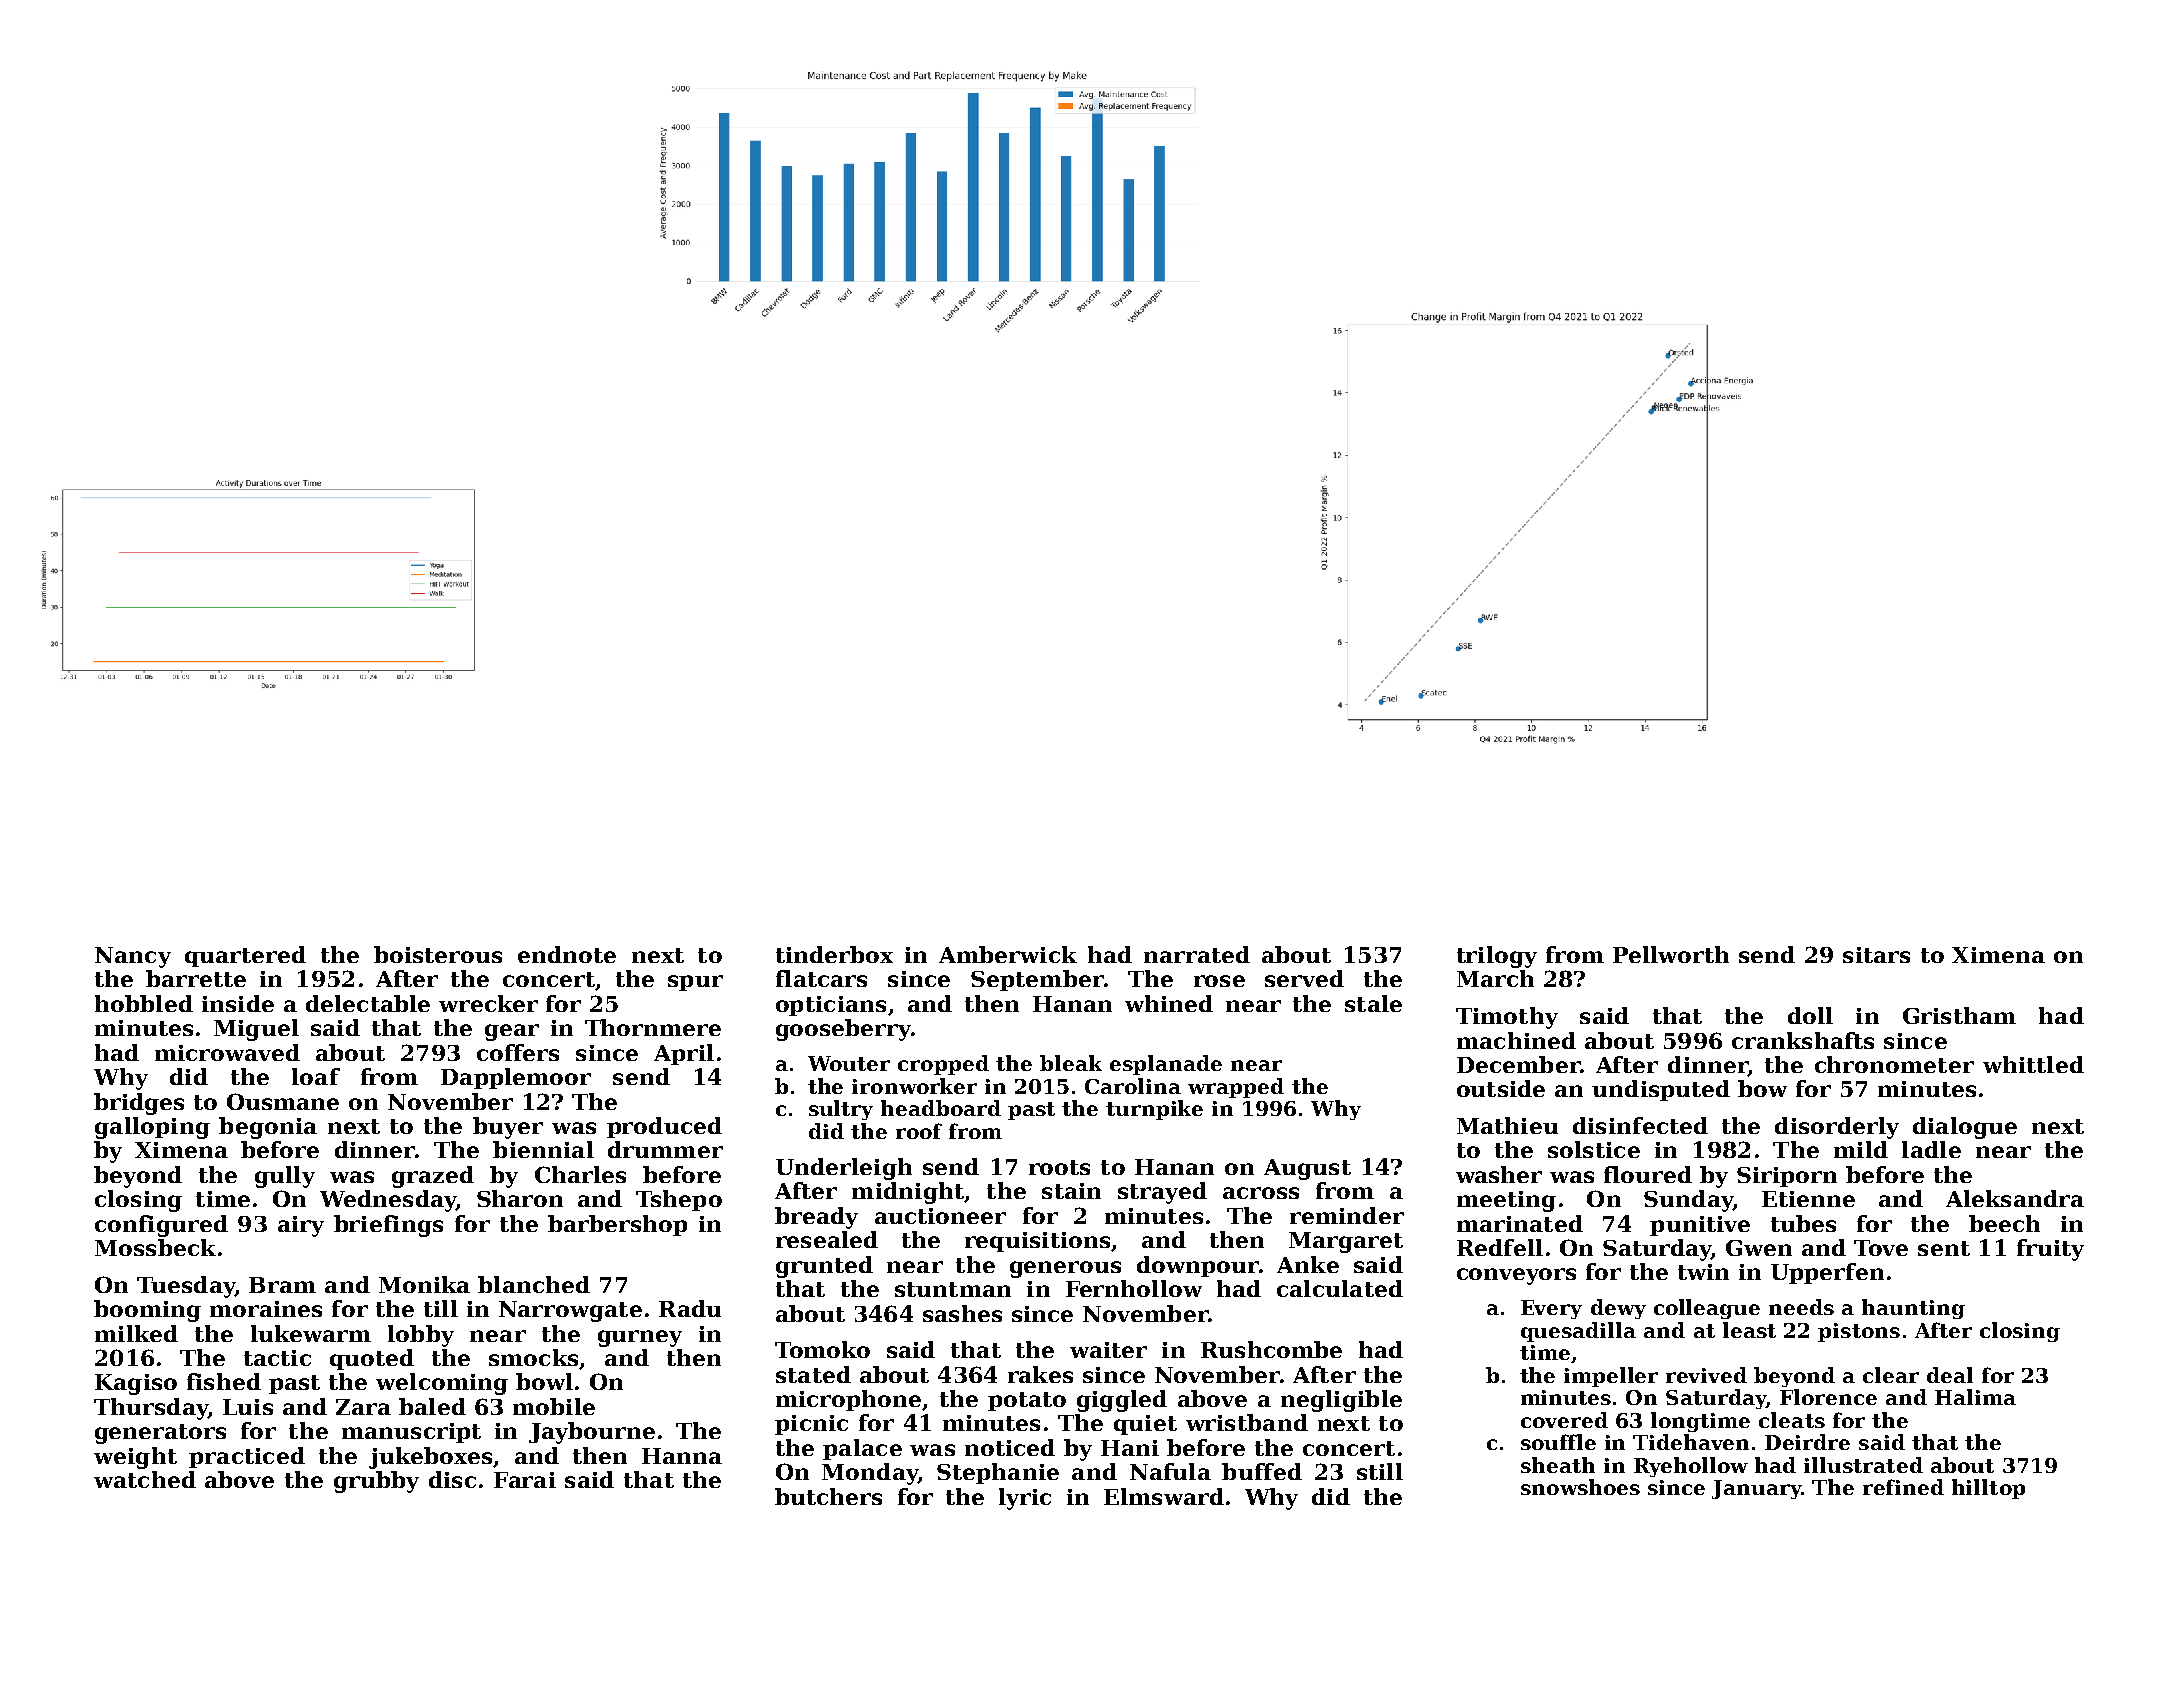 The image size is (2178, 1683). What do you see at coordinates (145, 1479) in the image?
I see `watched` at bounding box center [145, 1479].
